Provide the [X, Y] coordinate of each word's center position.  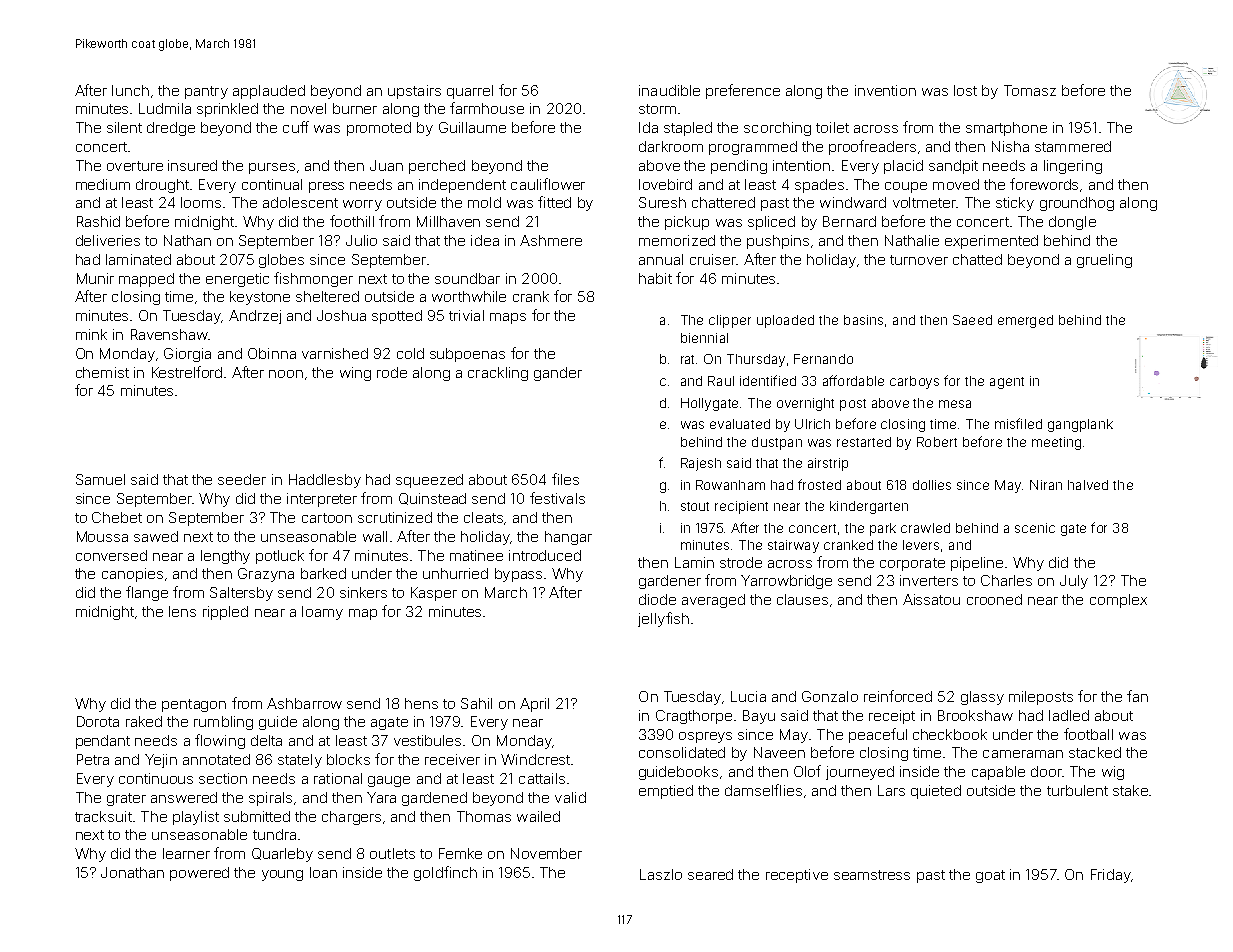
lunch [130, 90]
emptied [666, 792]
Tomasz [1030, 90]
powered [199, 874]
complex [1118, 601]
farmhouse [487, 108]
